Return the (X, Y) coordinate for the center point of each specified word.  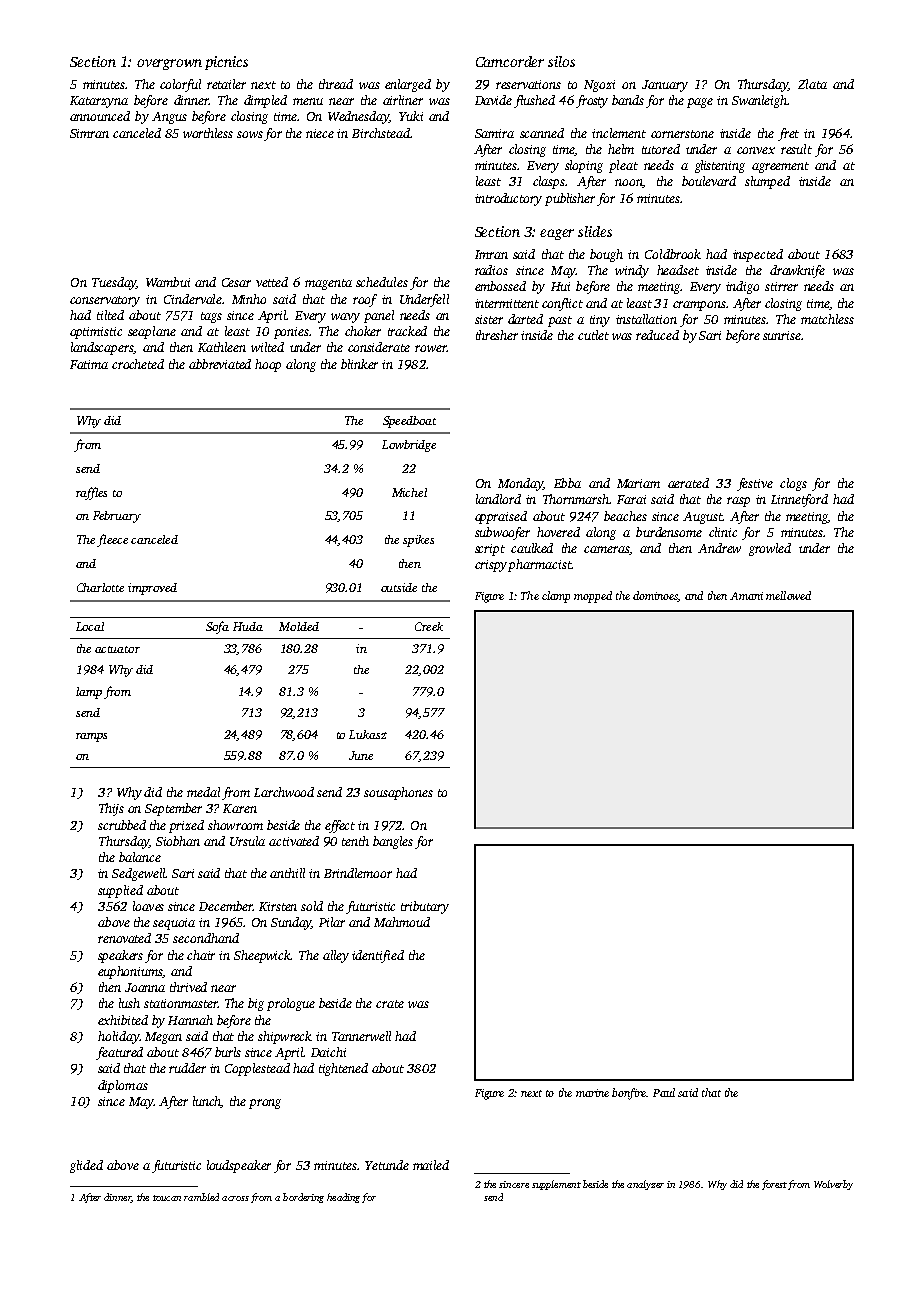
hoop (268, 365)
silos (561, 61)
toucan (167, 1198)
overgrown (169, 64)
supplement (556, 1185)
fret (788, 134)
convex (756, 150)
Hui (560, 286)
